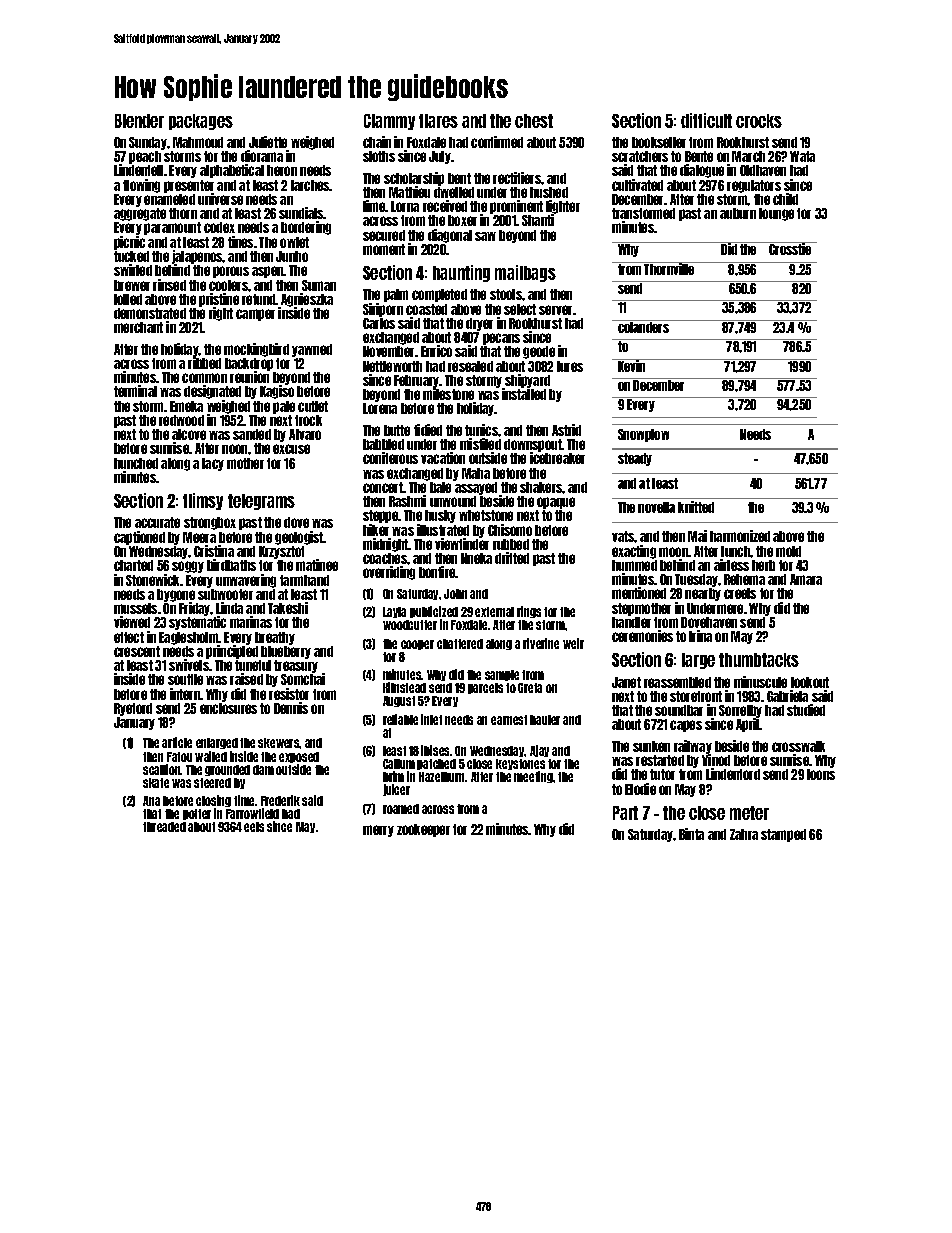 The height and width of the image is (1233, 952). I want to click on resealed, so click(470, 366).
